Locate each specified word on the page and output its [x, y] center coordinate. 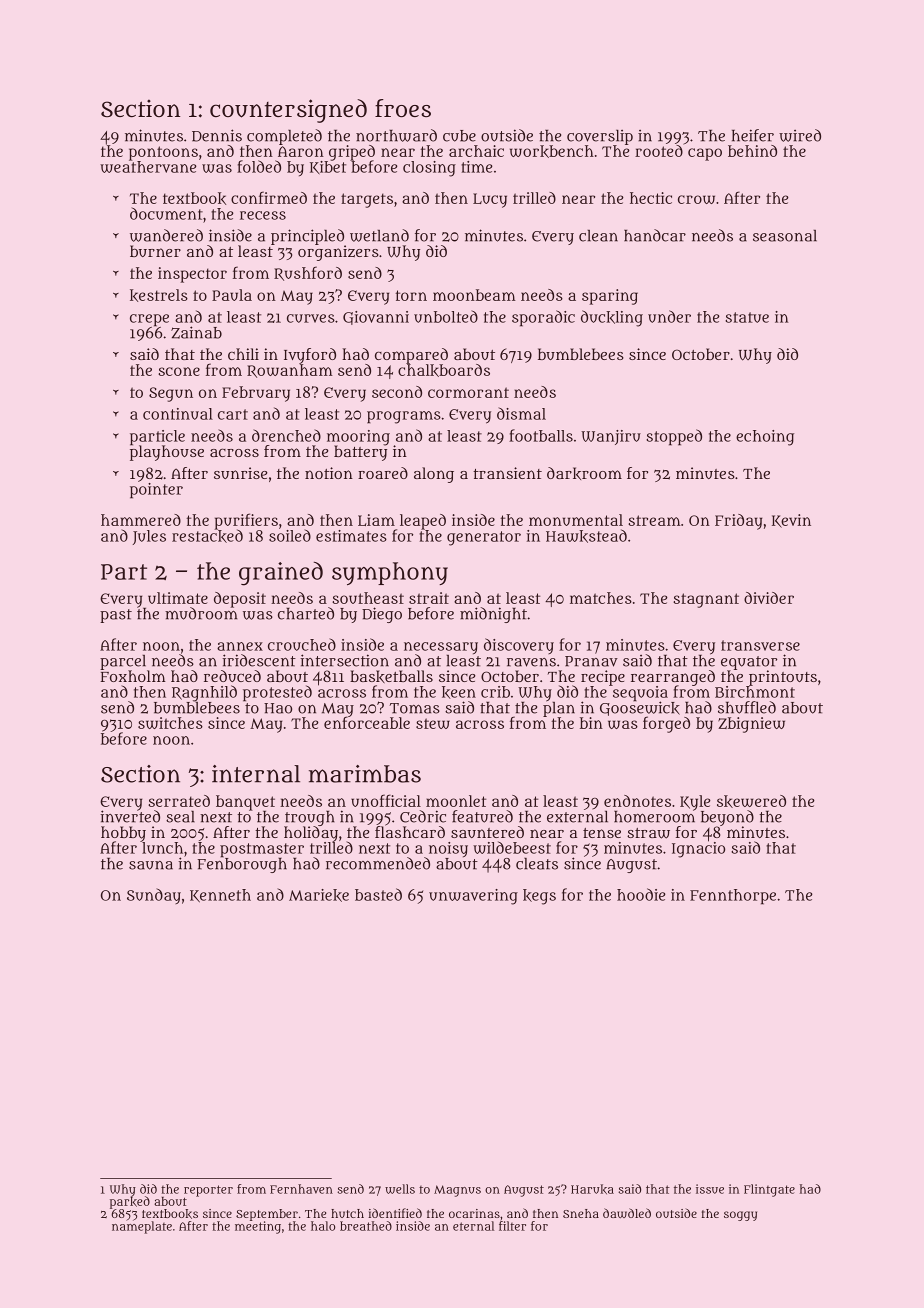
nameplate [142, 1227]
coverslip [600, 137]
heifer [753, 135]
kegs [539, 897]
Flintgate [769, 1190]
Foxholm [133, 676]
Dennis [217, 135]
